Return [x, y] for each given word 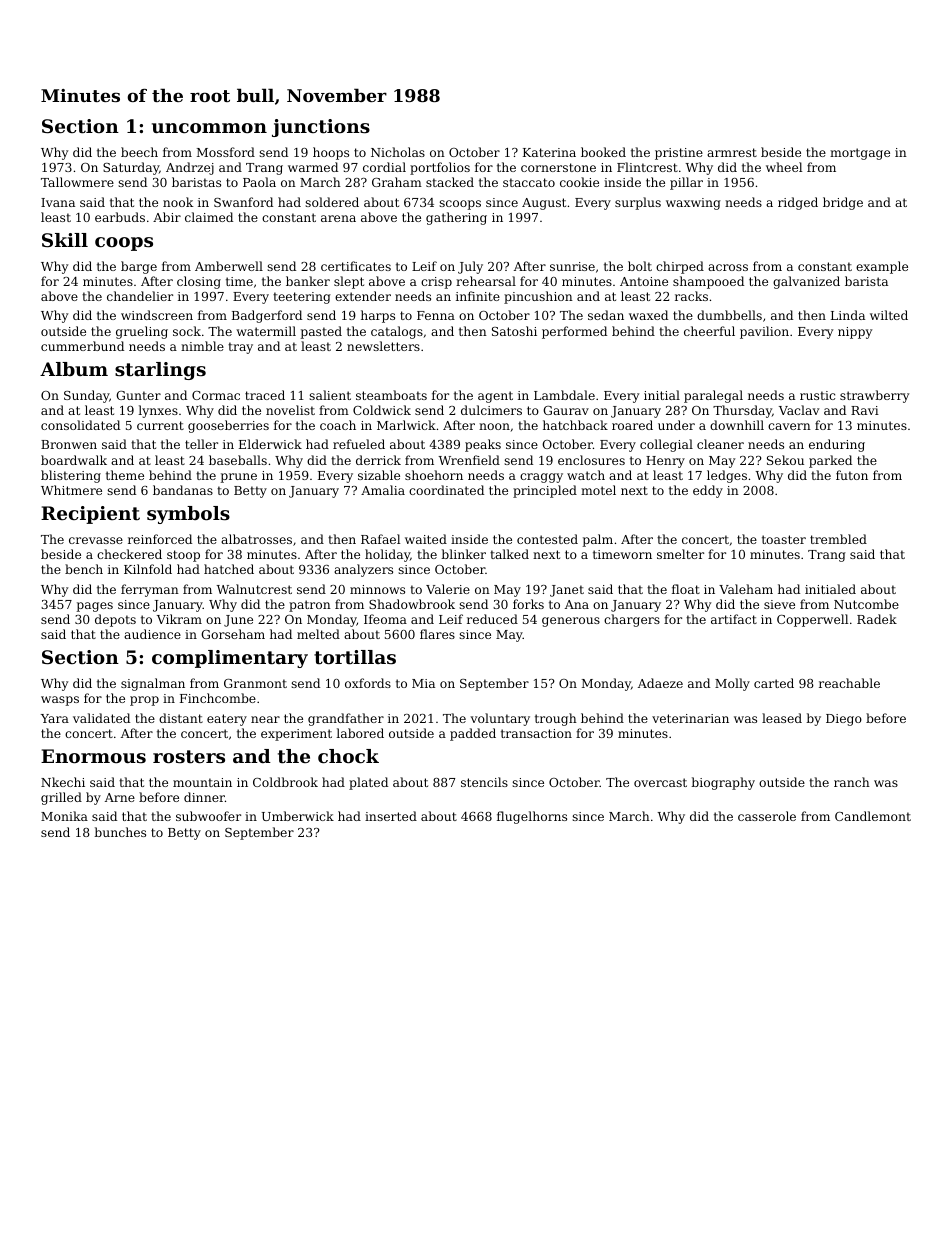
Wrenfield [469, 460]
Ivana [58, 202]
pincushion [538, 297]
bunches [120, 832]
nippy [855, 333]
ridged [798, 203]
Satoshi [514, 331]
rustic [817, 395]
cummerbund [82, 346]
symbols [188, 515]
